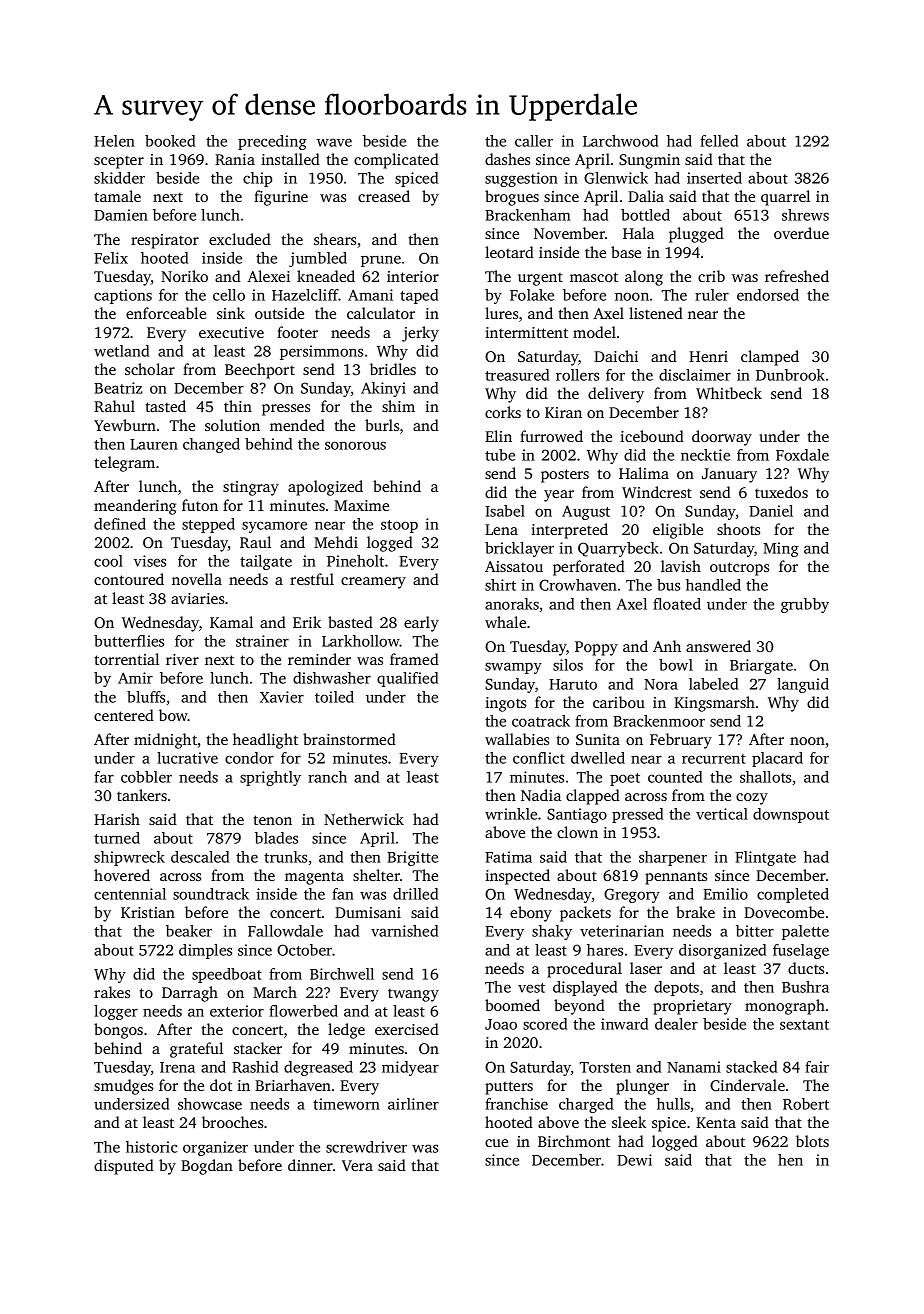 Image resolution: width=924 pixels, height=1314 pixels. Describe the element at coordinates (656, 313) in the screenshot. I see `listened` at that location.
